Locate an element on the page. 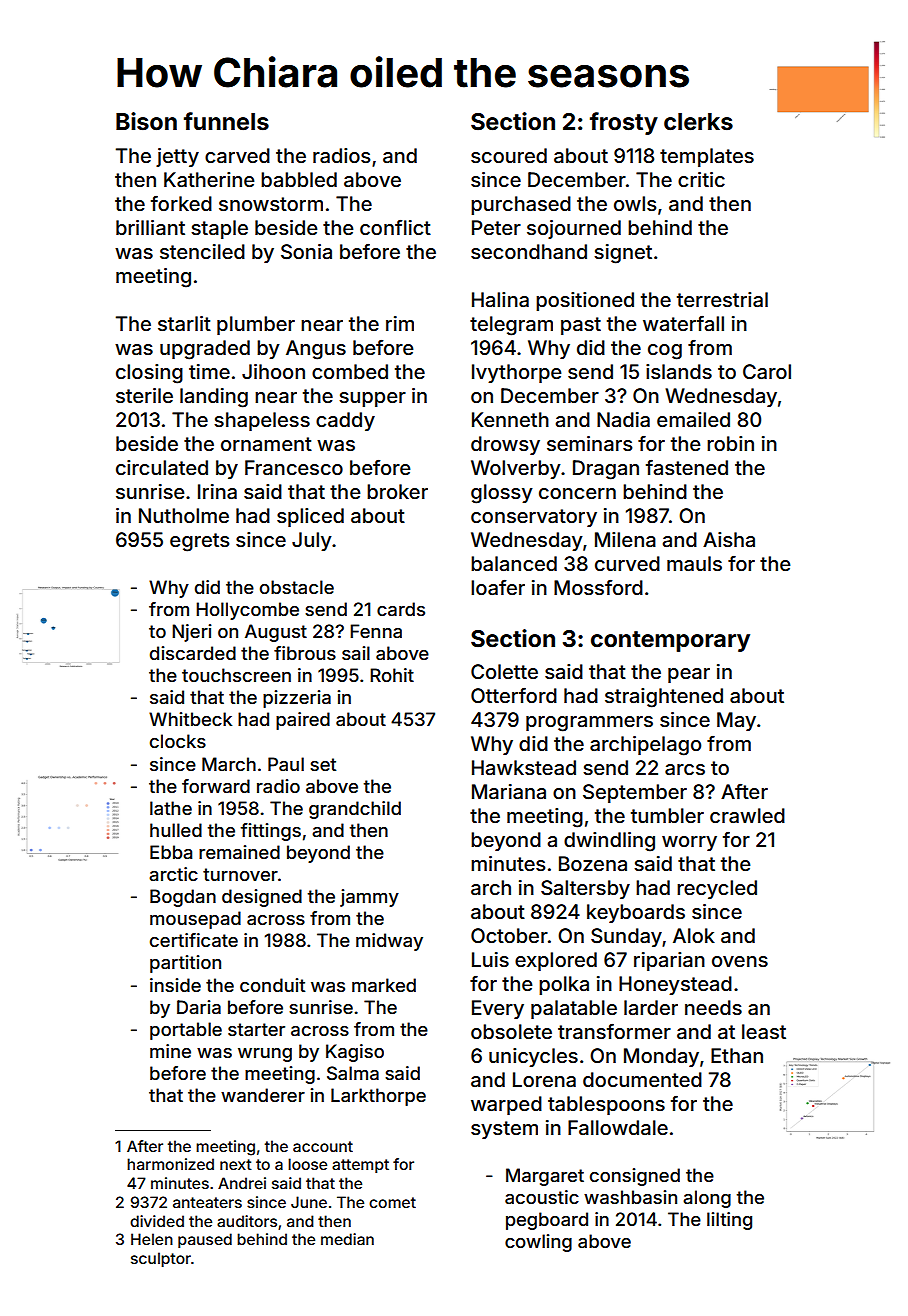 The height and width of the page is (1316, 908). grandchild is located at coordinates (355, 810).
